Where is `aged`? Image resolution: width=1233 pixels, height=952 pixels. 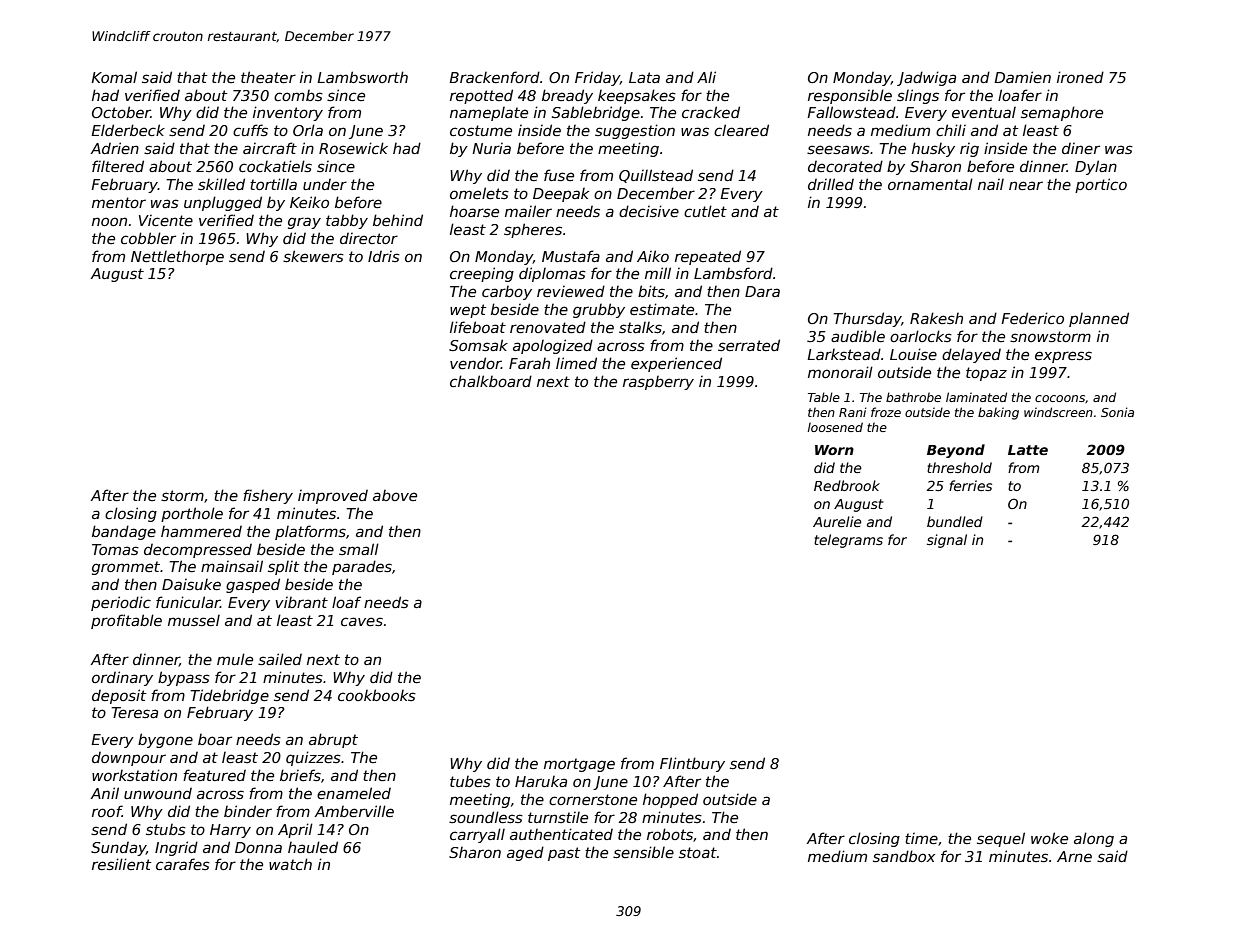 aged is located at coordinates (525, 853).
